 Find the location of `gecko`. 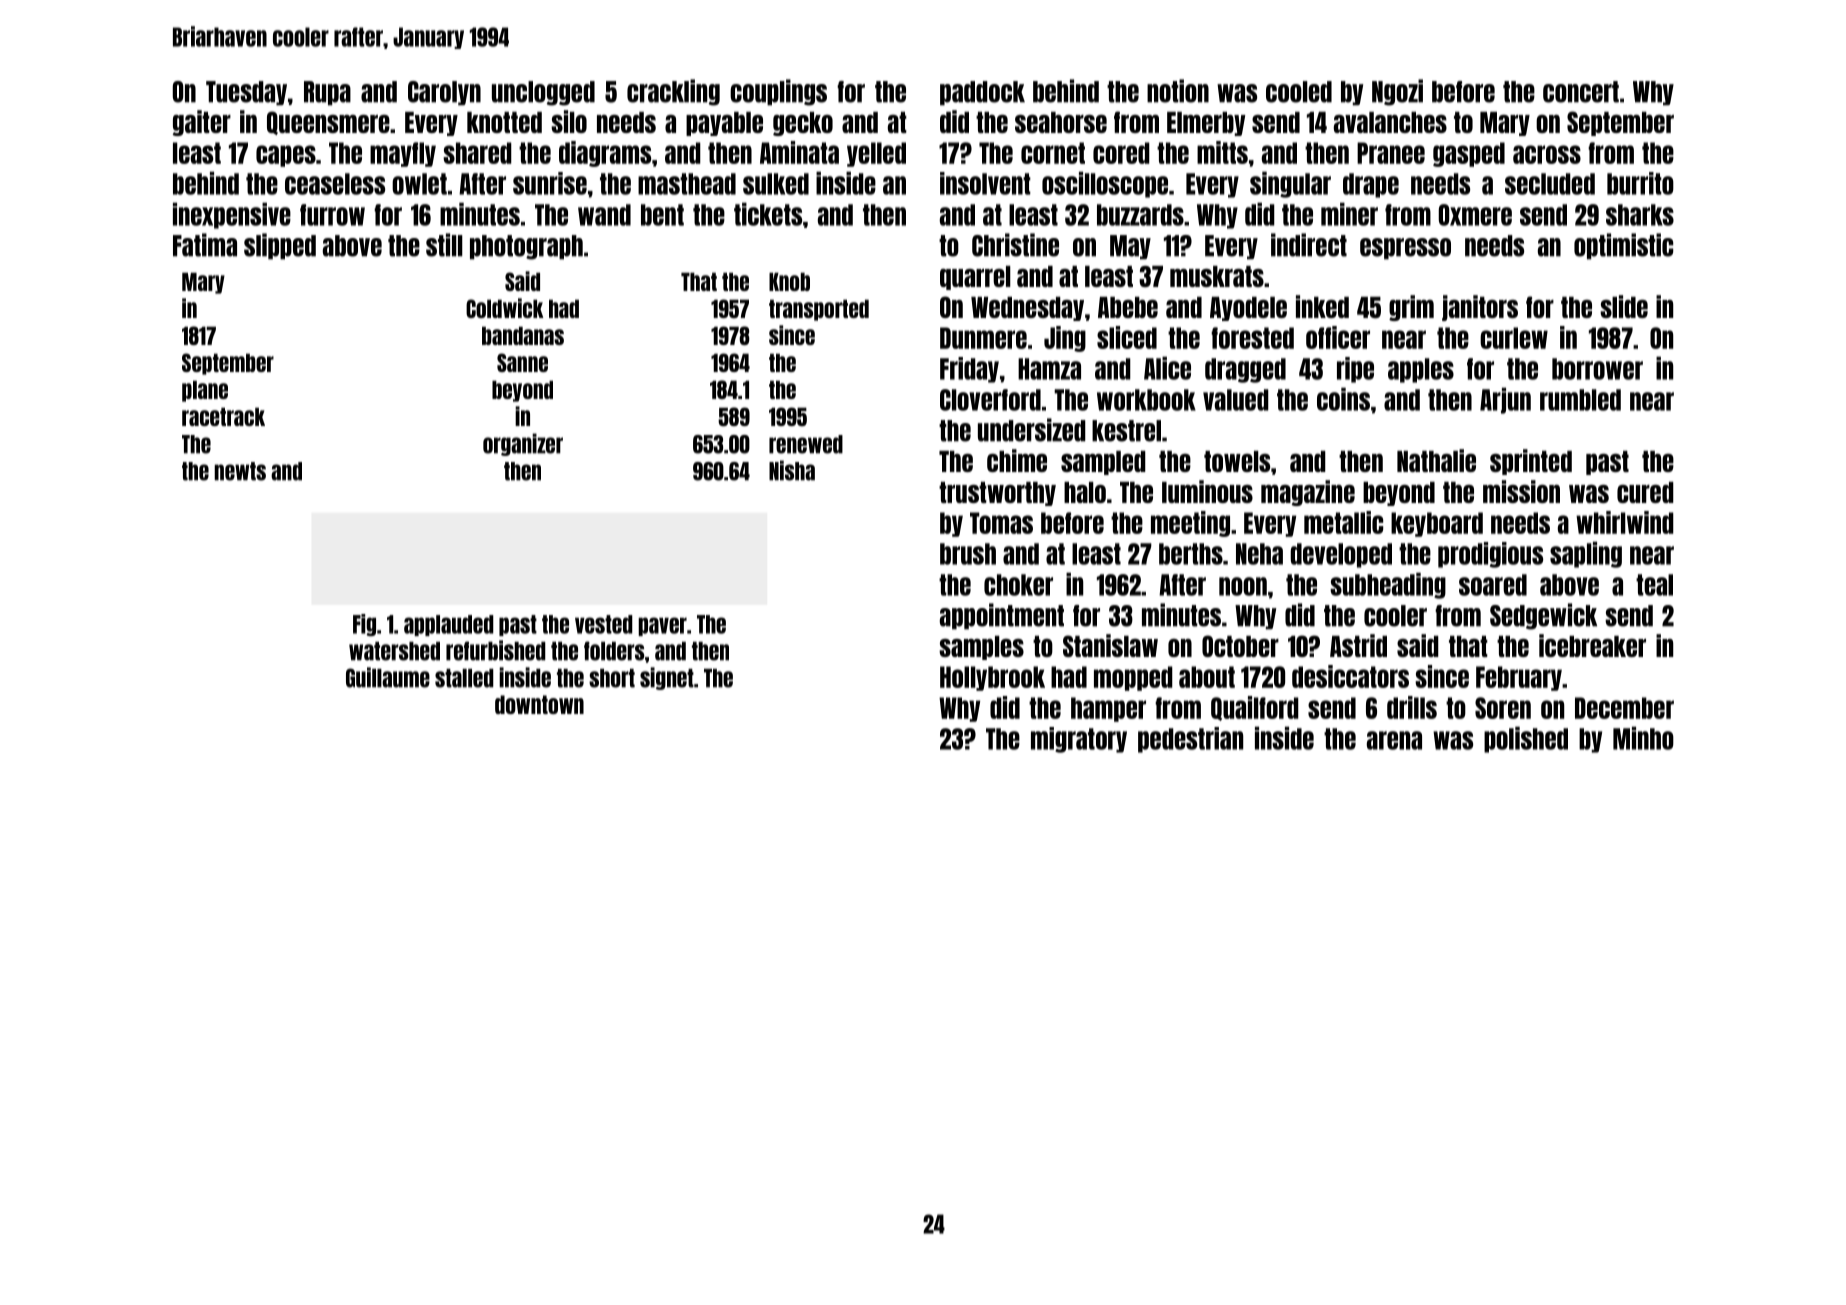

gecko is located at coordinates (803, 124).
